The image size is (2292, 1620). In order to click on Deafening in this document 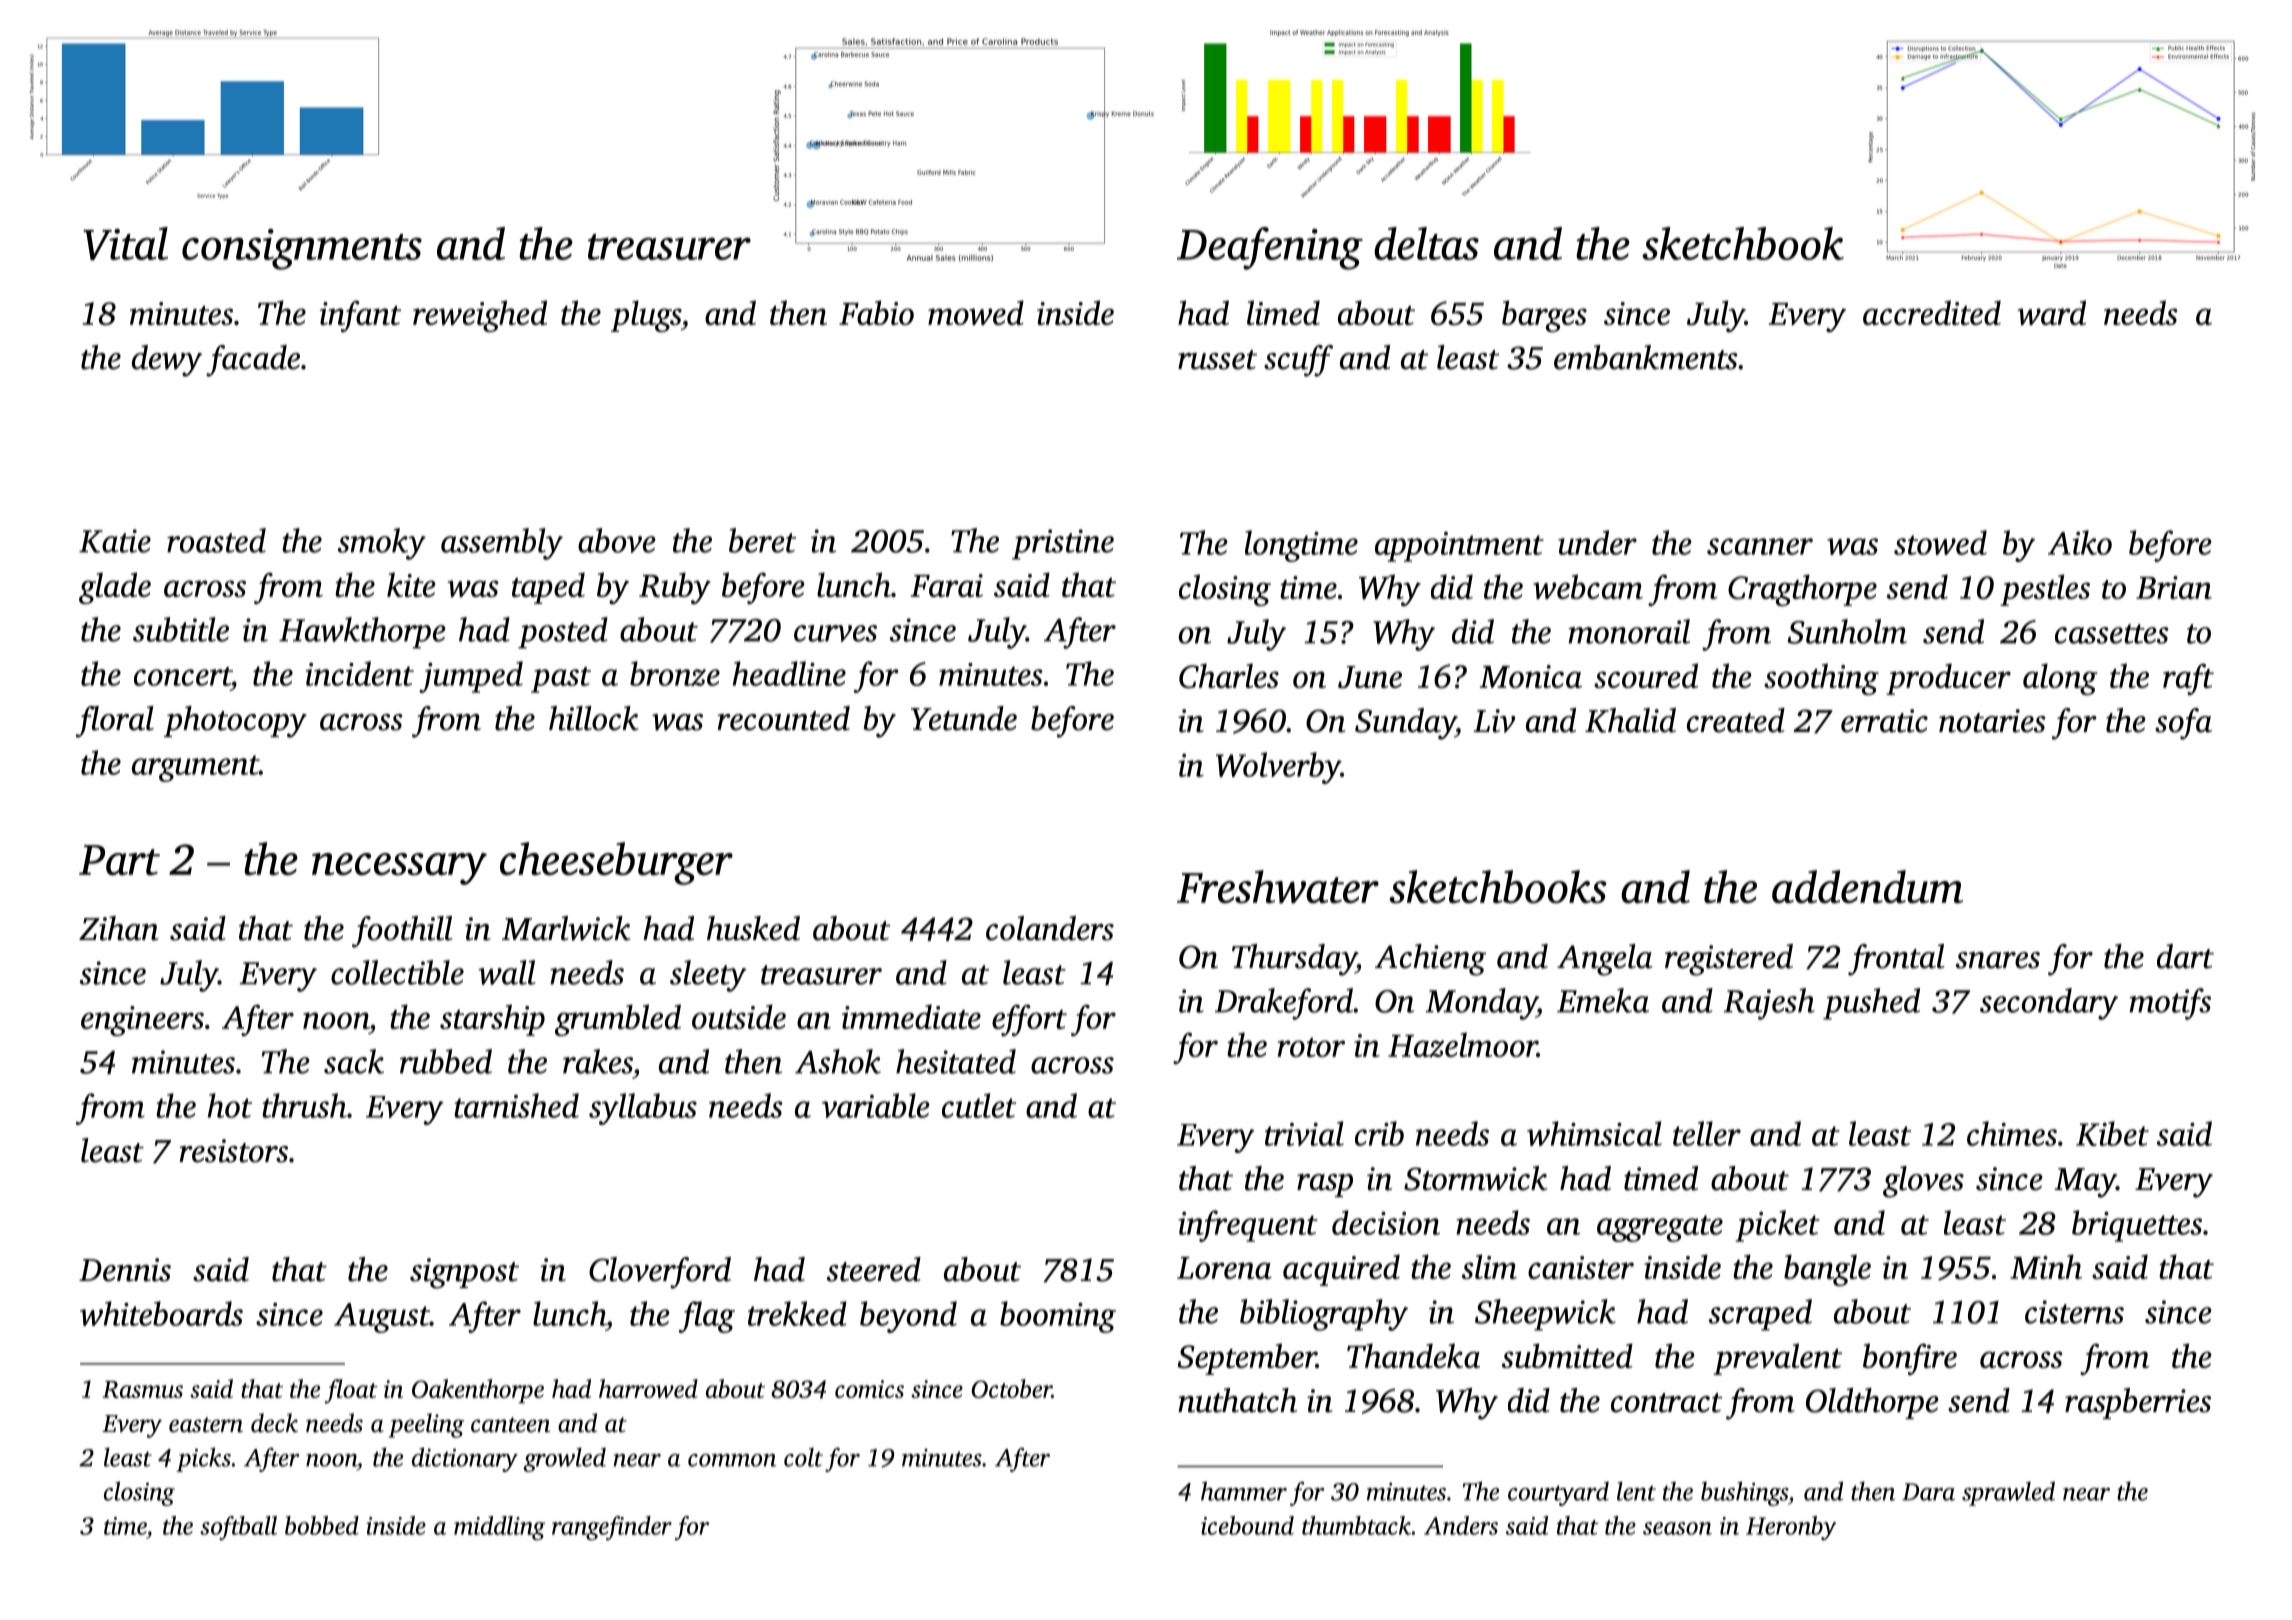, I will do `click(1270, 248)`.
